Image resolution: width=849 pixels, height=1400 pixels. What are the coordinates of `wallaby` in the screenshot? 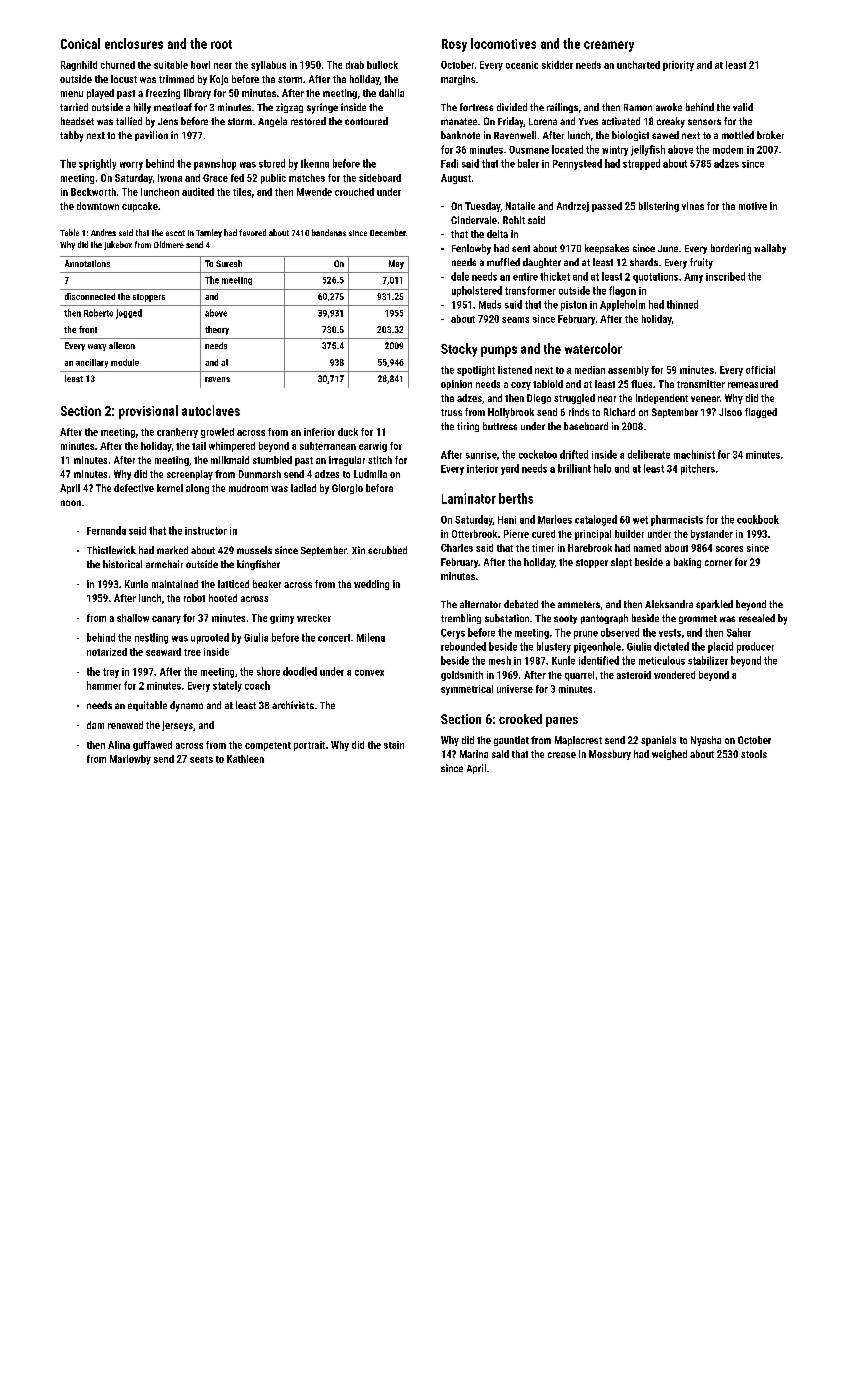 It's located at (770, 249).
